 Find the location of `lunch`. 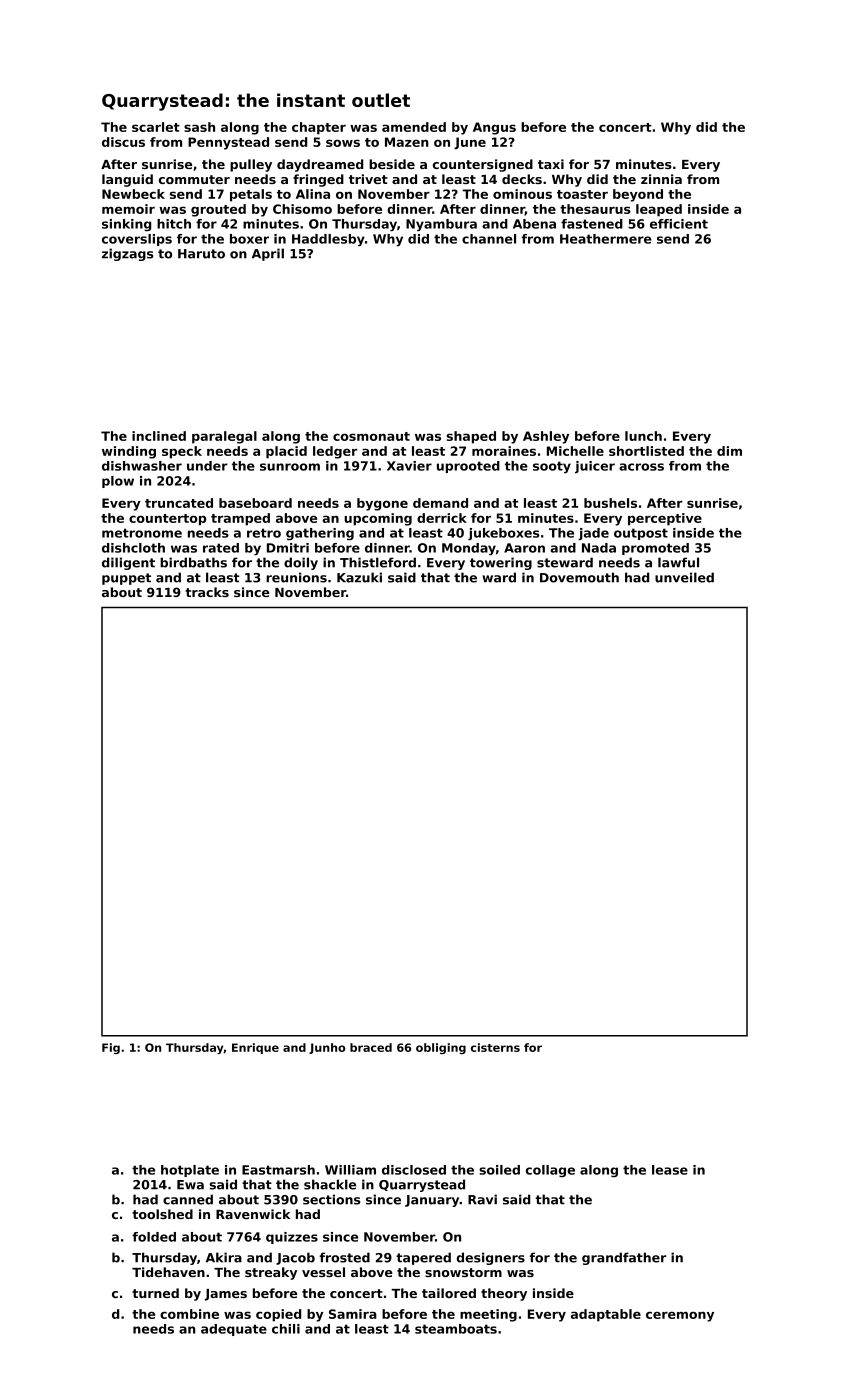

lunch is located at coordinates (643, 436).
